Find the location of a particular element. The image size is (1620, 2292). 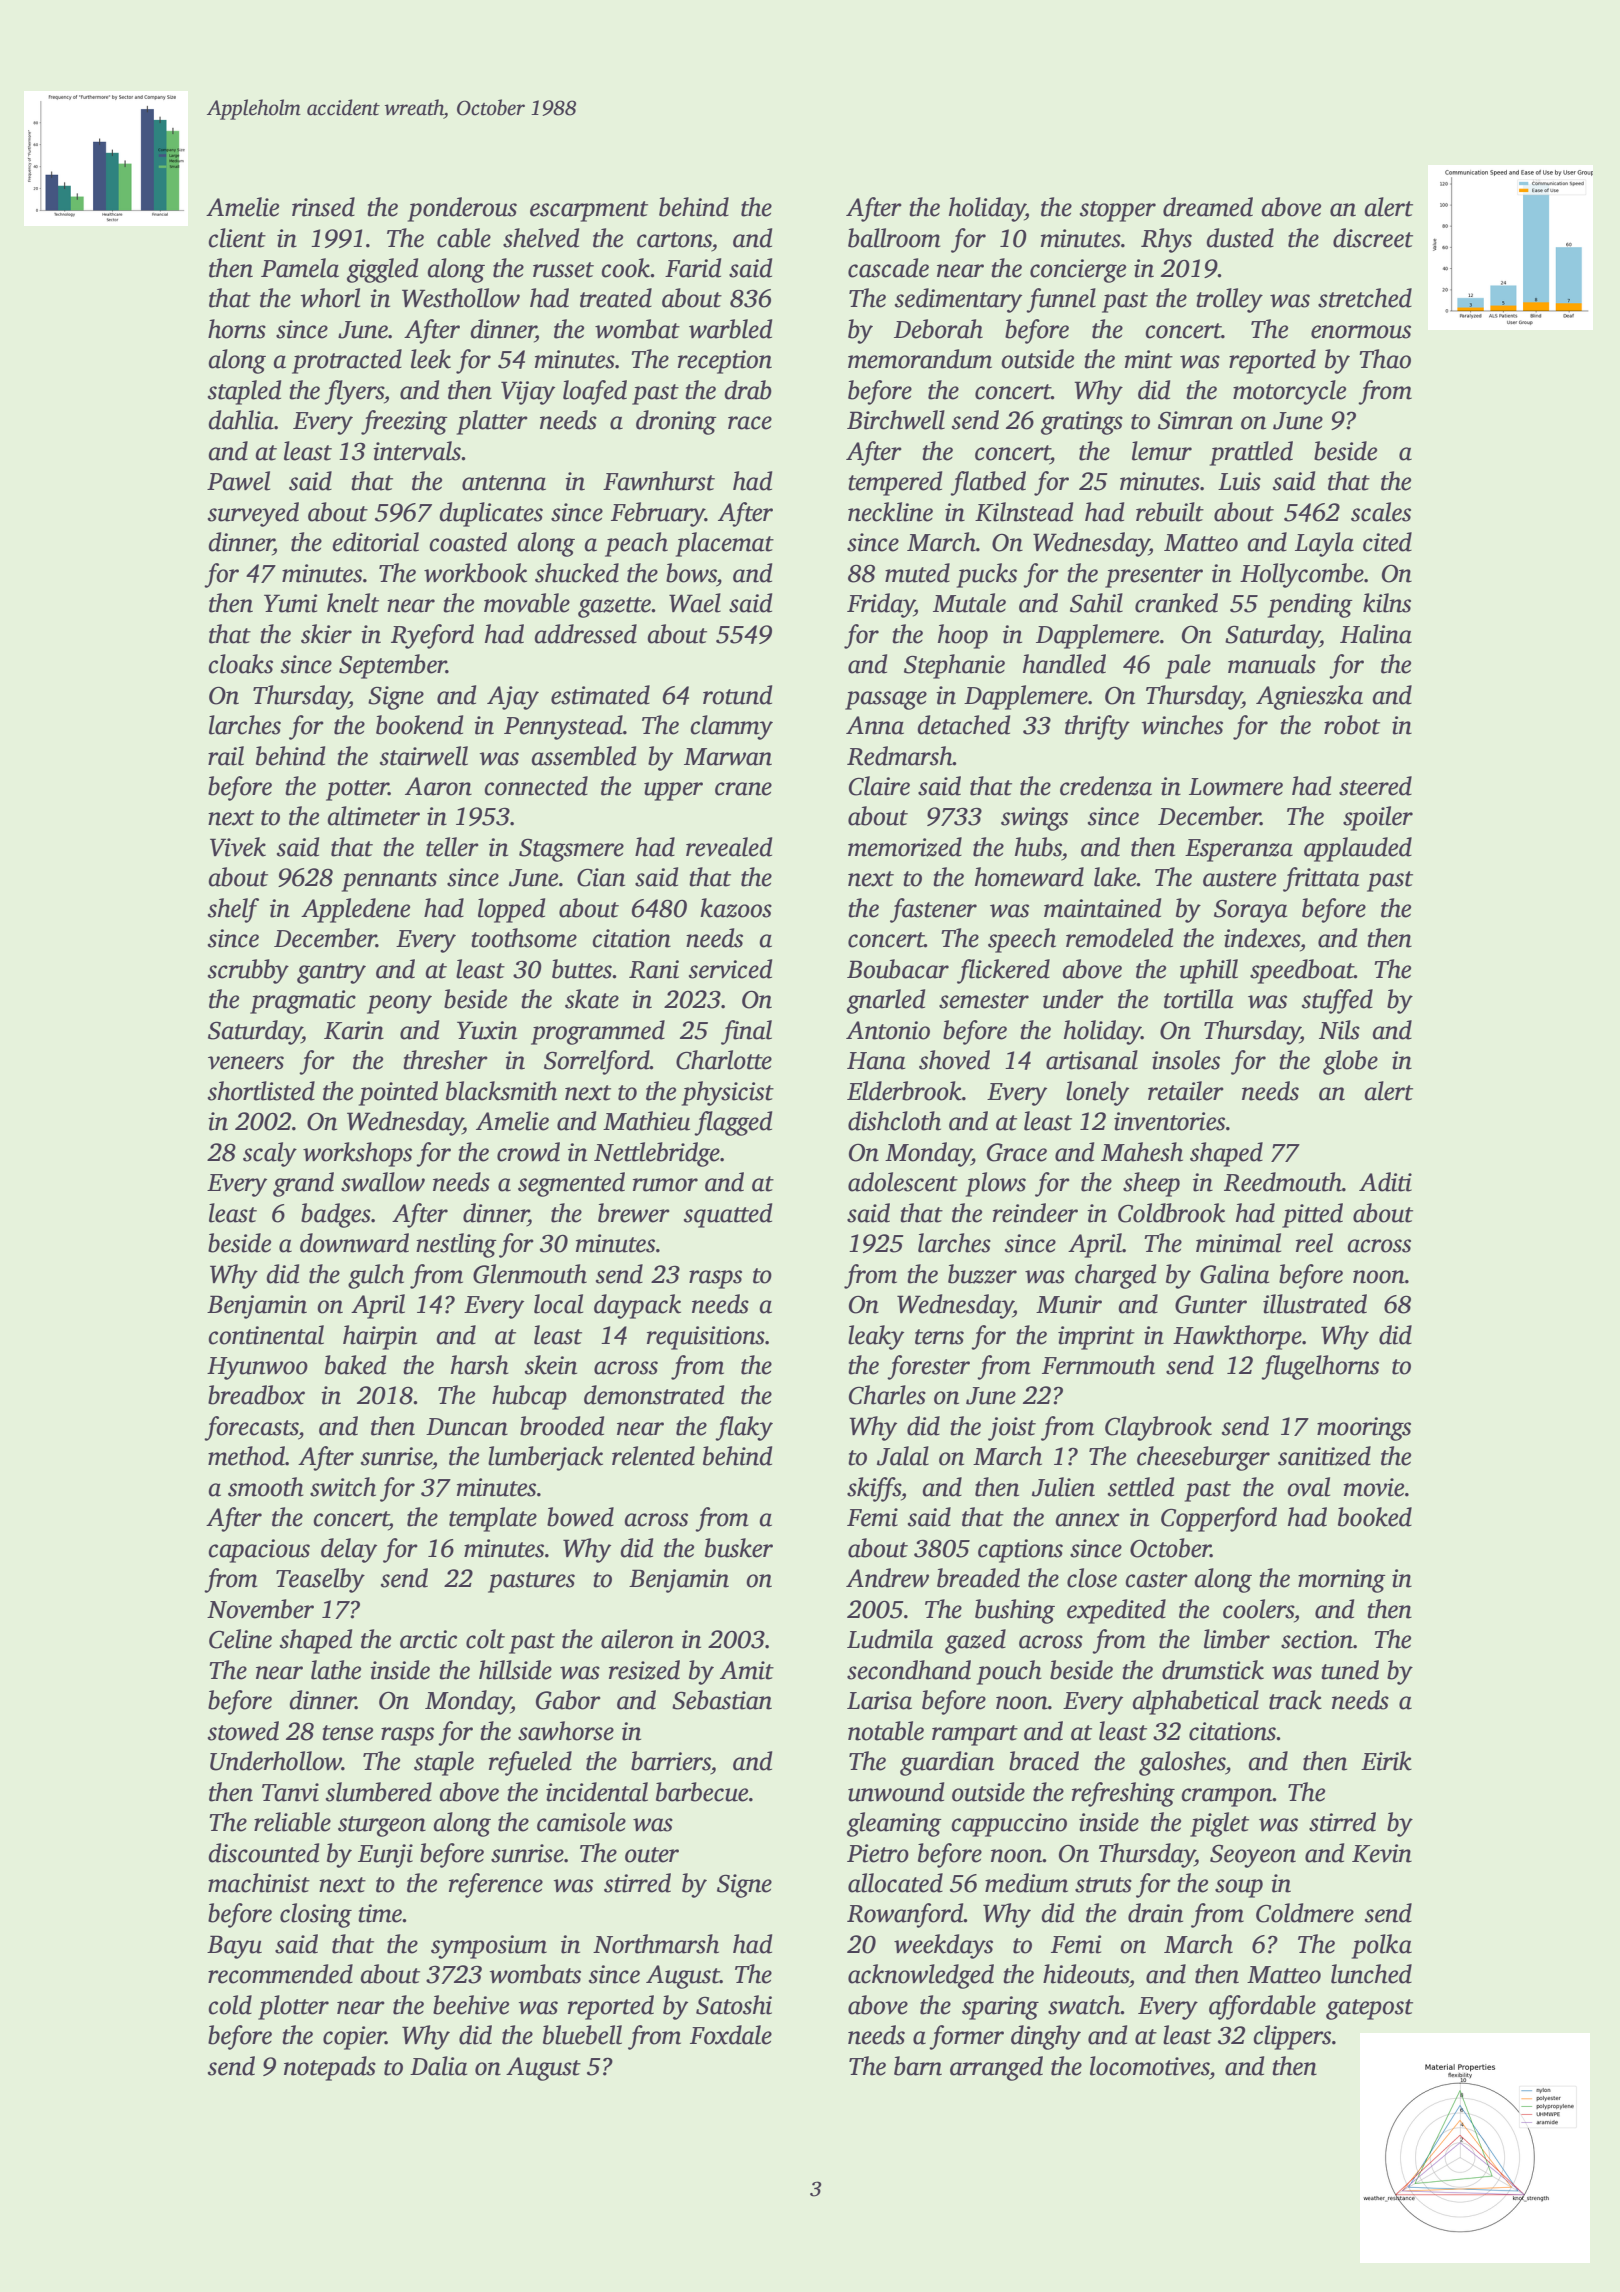

buzzer is located at coordinates (982, 1274).
